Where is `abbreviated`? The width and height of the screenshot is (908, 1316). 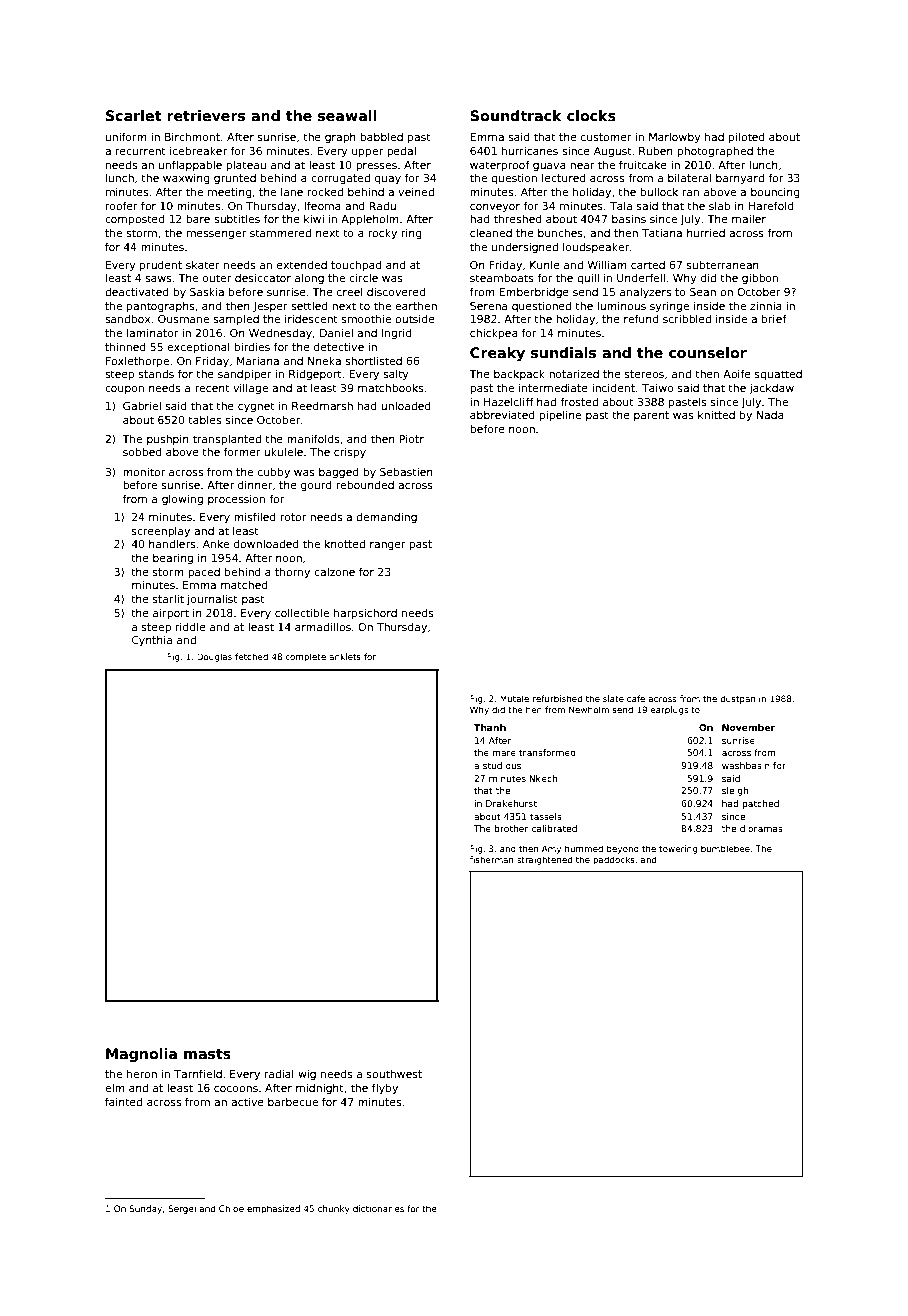
abbreviated is located at coordinates (502, 415).
